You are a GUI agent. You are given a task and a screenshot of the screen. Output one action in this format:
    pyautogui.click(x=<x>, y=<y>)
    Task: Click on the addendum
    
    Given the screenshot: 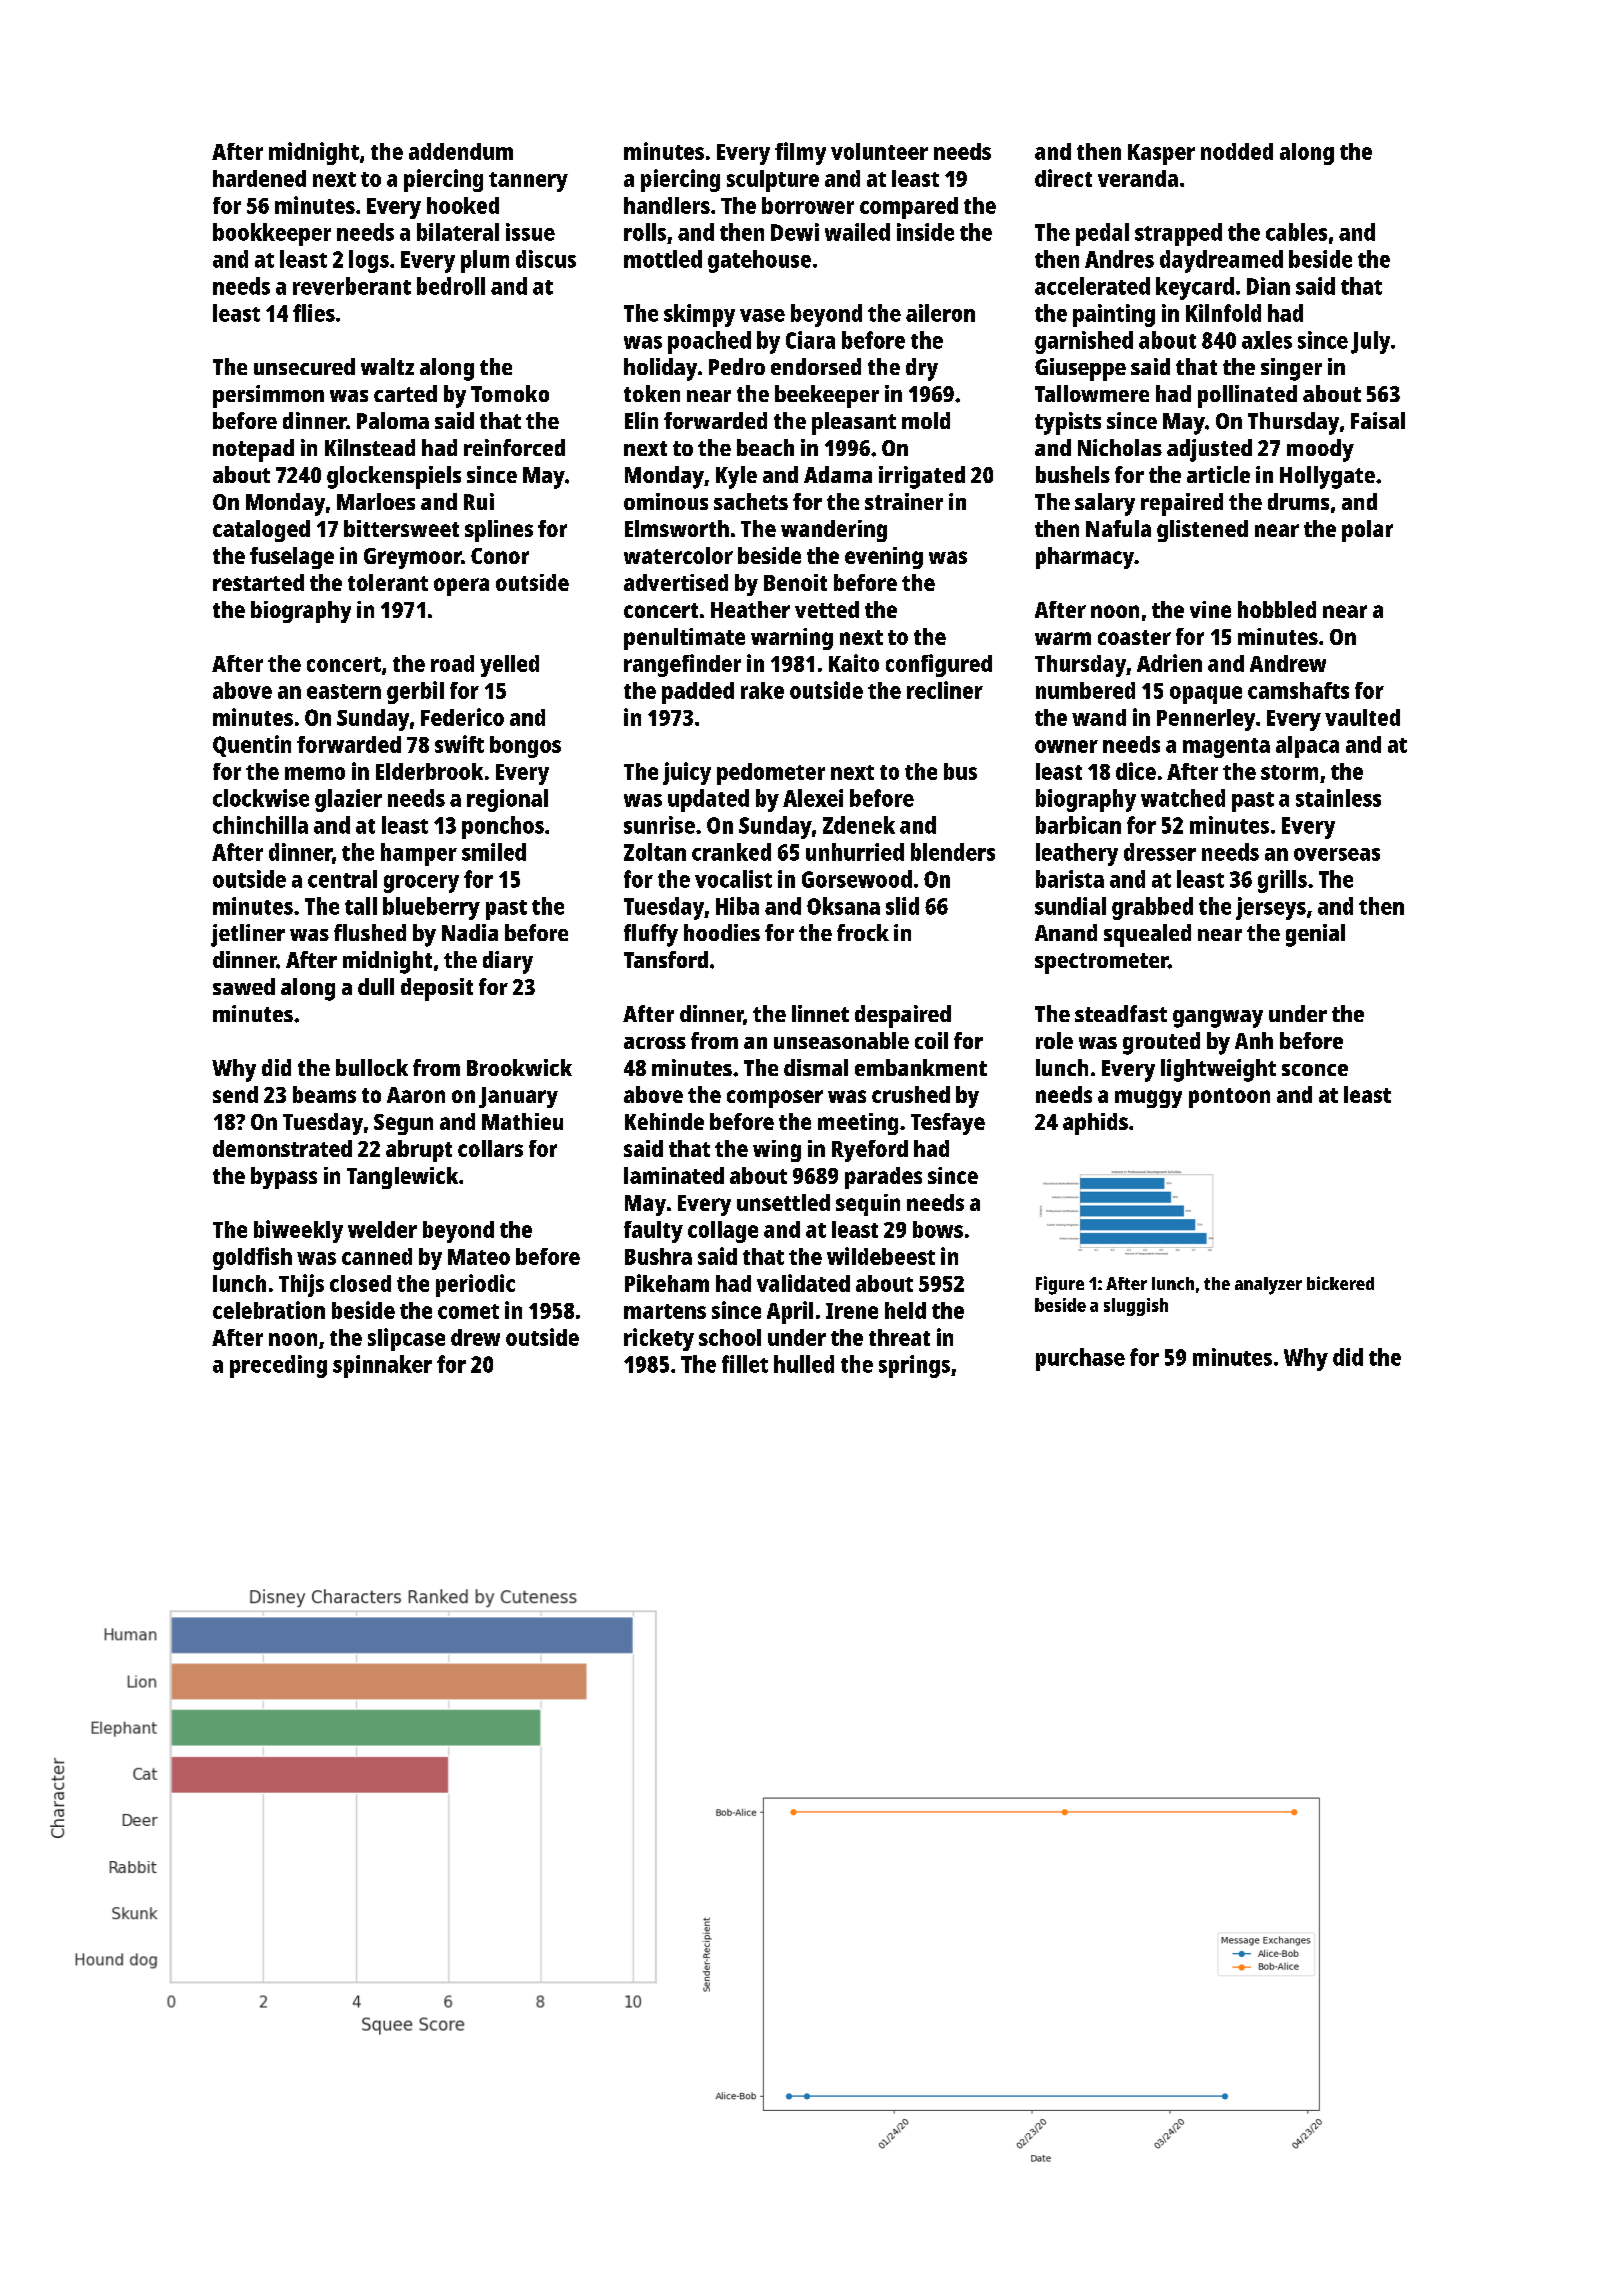 What is the action you would take?
    pyautogui.click(x=461, y=151)
